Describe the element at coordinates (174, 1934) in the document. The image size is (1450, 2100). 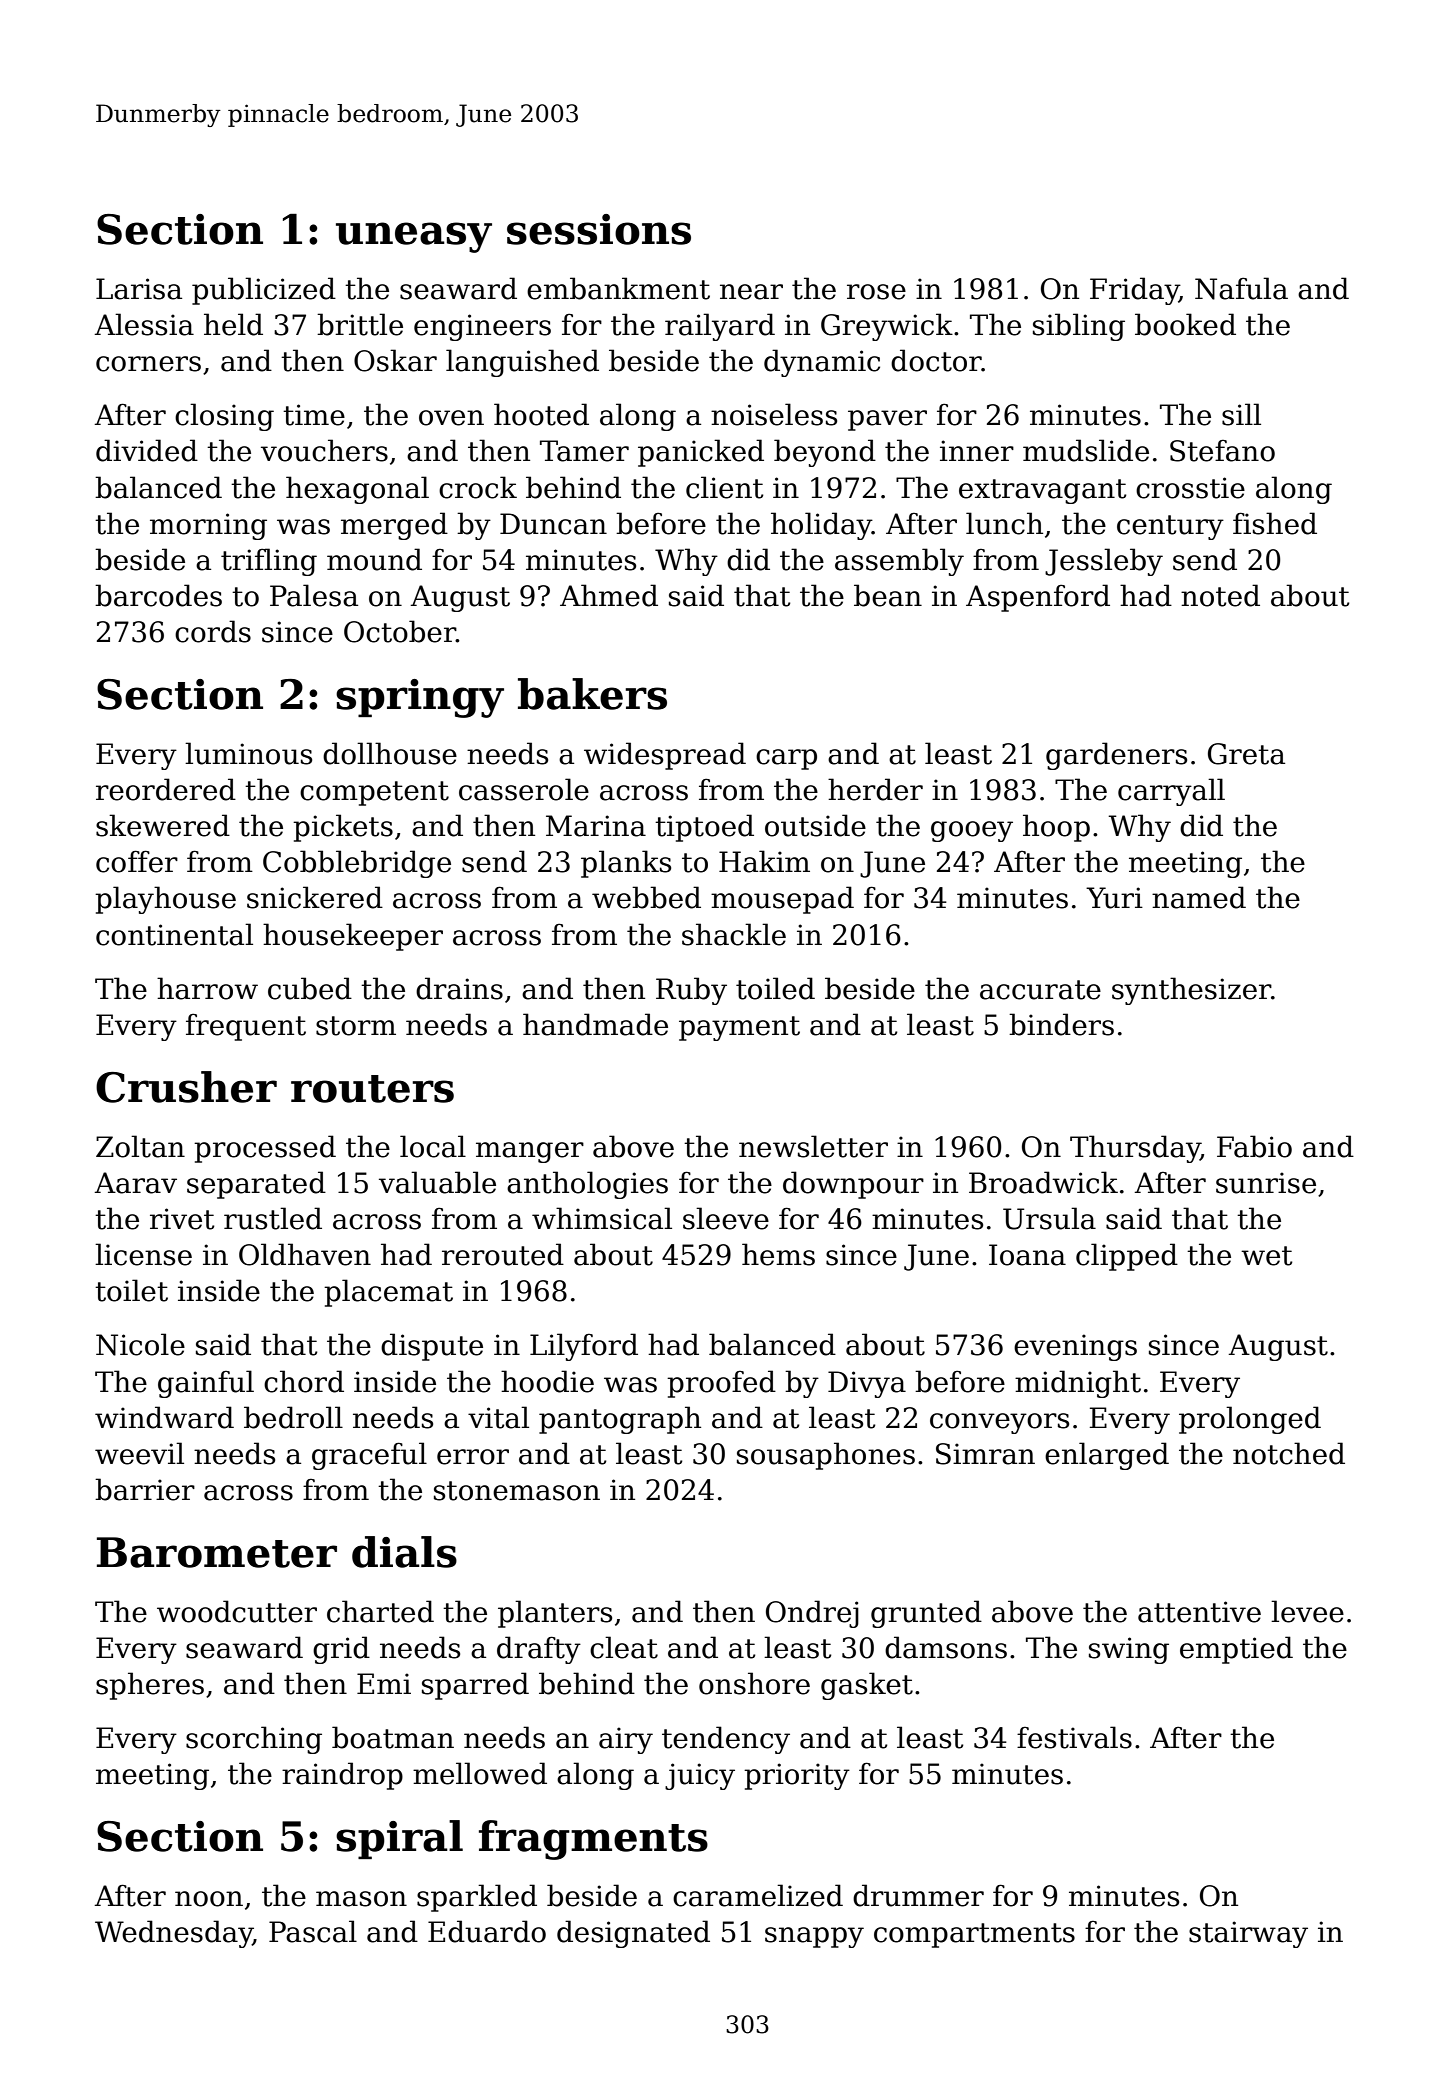
I see `Wednesday` at that location.
